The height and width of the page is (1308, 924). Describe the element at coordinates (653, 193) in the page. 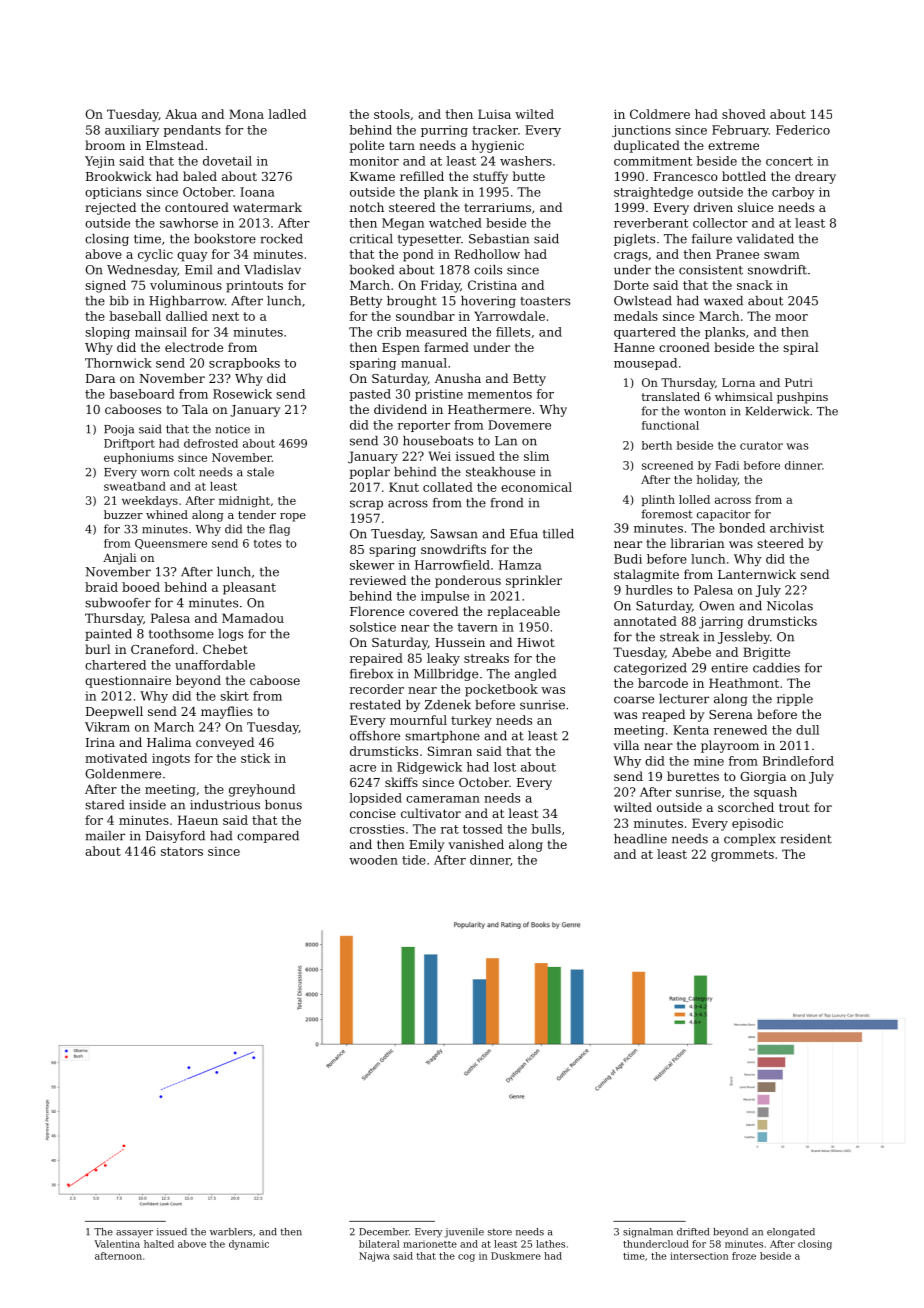

I see `straightedge` at that location.
